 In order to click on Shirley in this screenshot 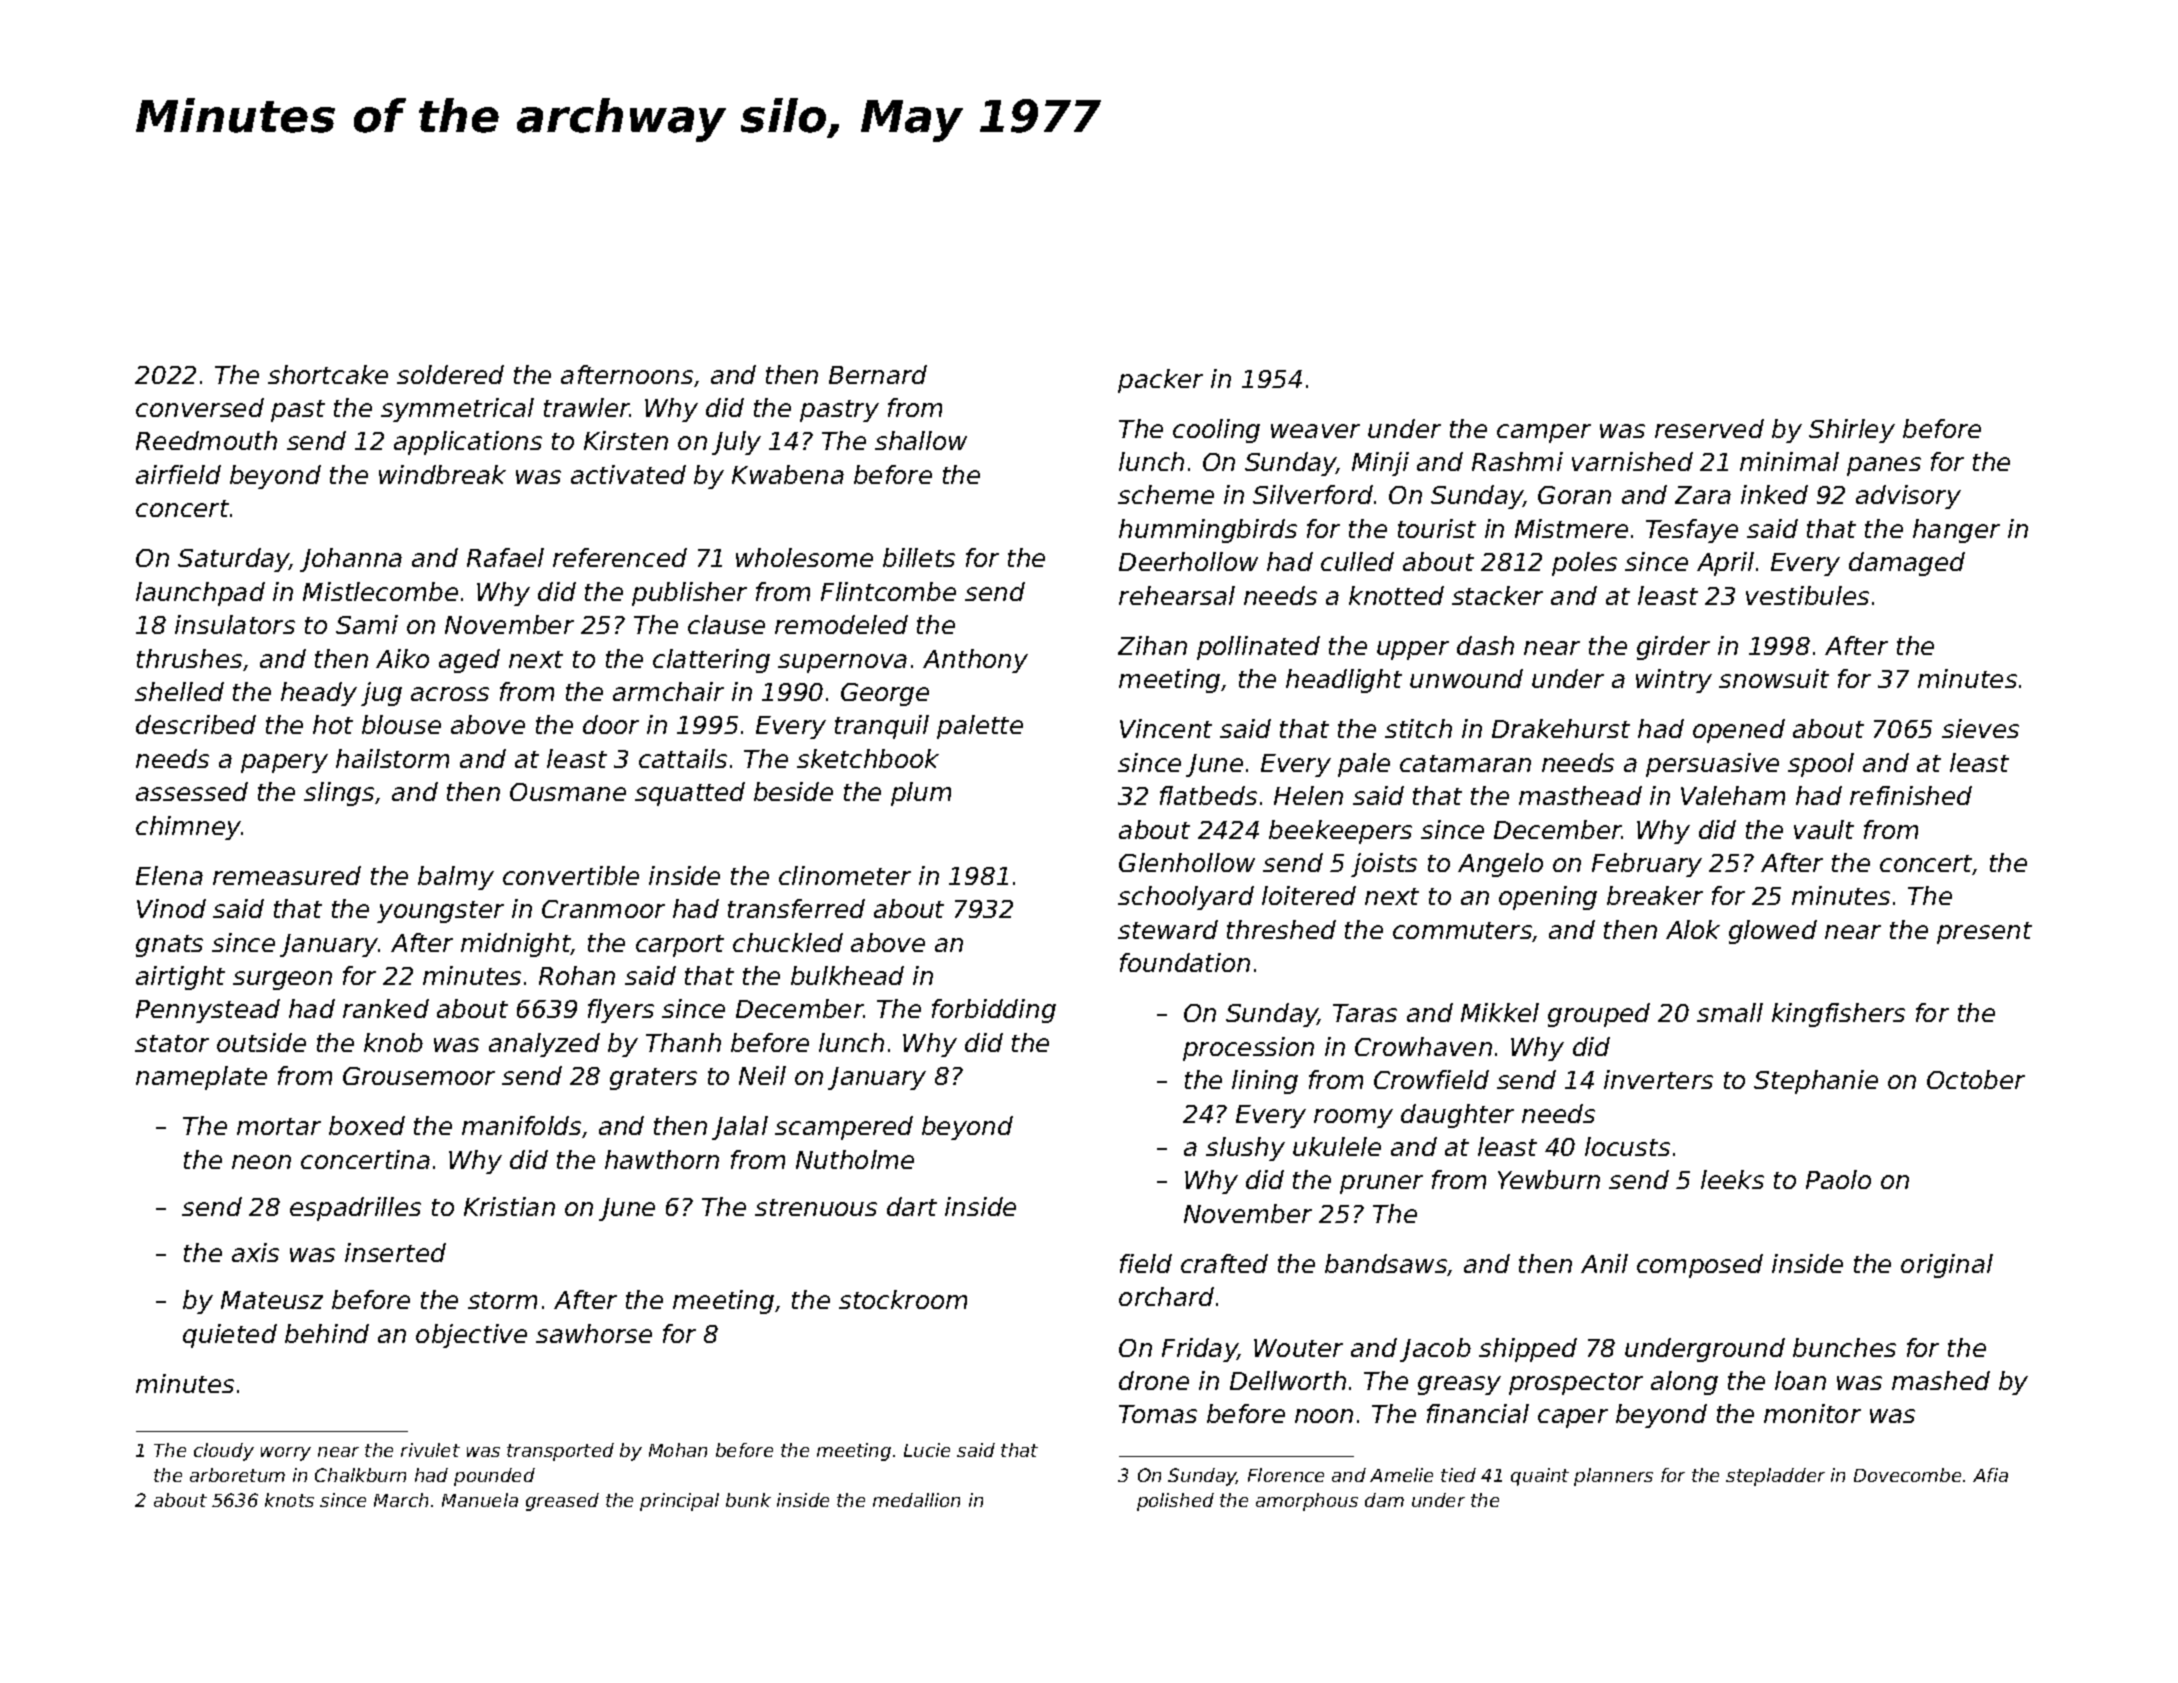, I will do `click(1852, 431)`.
